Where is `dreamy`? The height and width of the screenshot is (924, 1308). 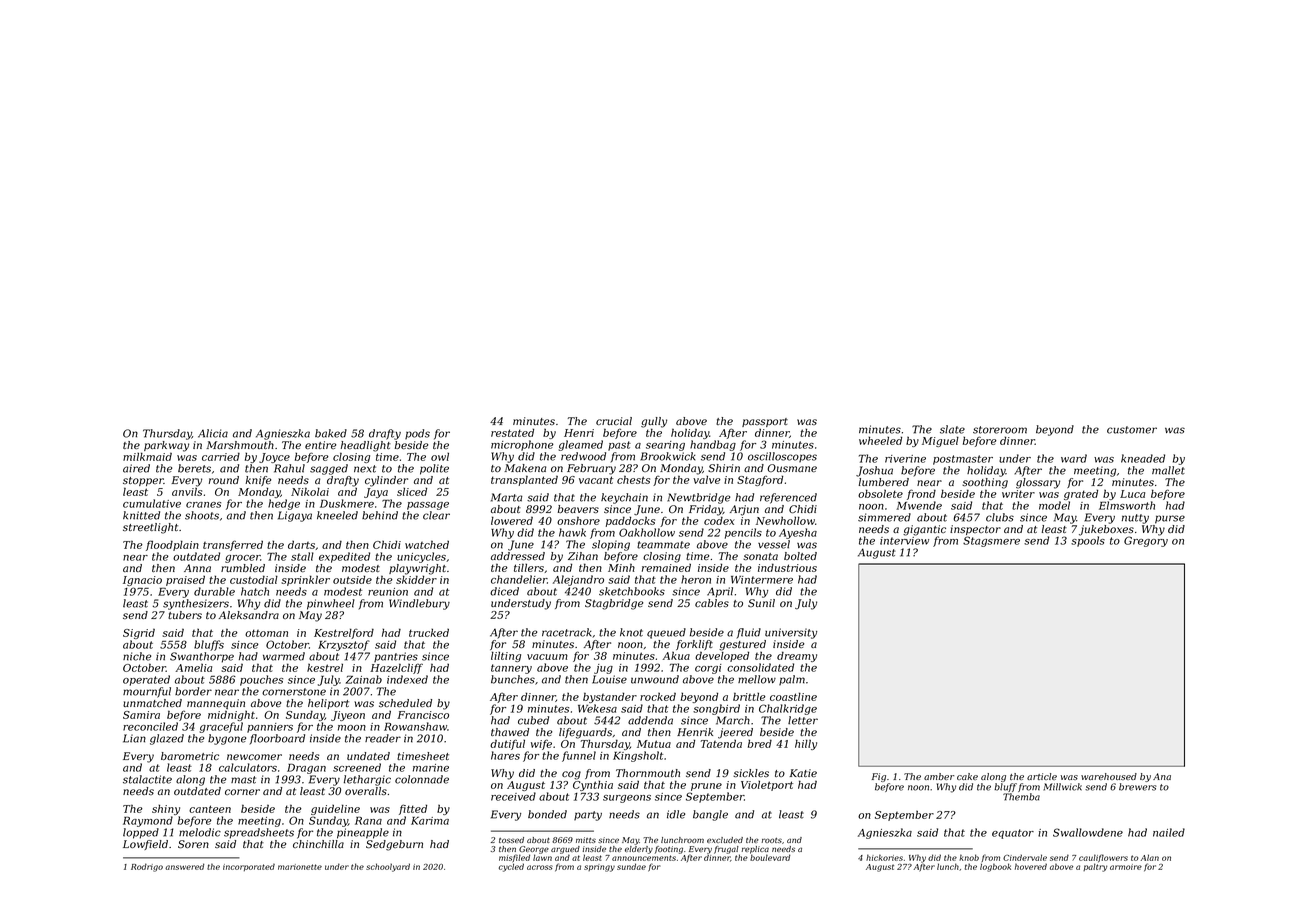
dreamy is located at coordinates (797, 656).
